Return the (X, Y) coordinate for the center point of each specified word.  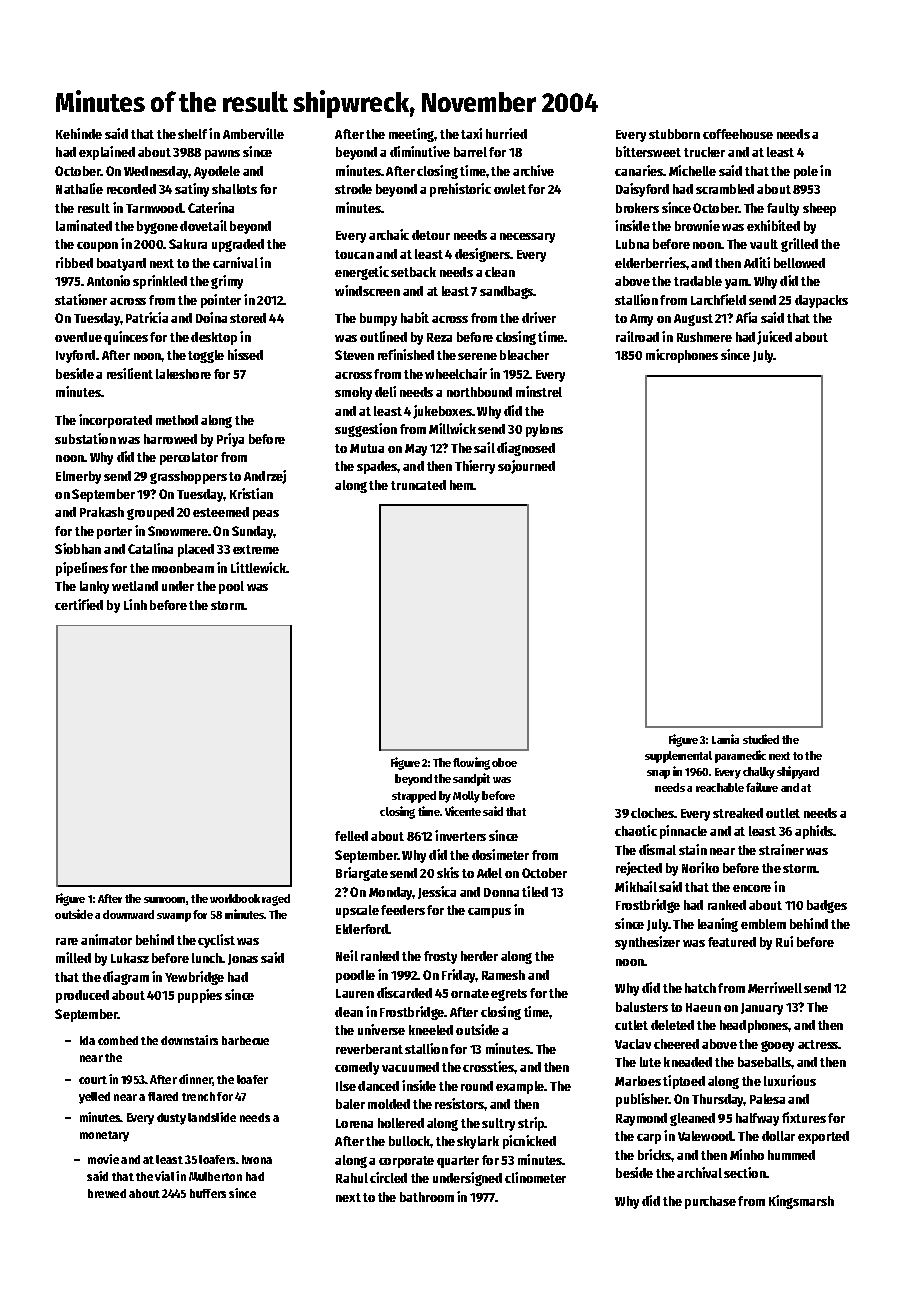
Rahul (352, 1178)
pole (806, 172)
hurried (506, 133)
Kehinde (79, 133)
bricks (655, 1154)
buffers (208, 1193)
